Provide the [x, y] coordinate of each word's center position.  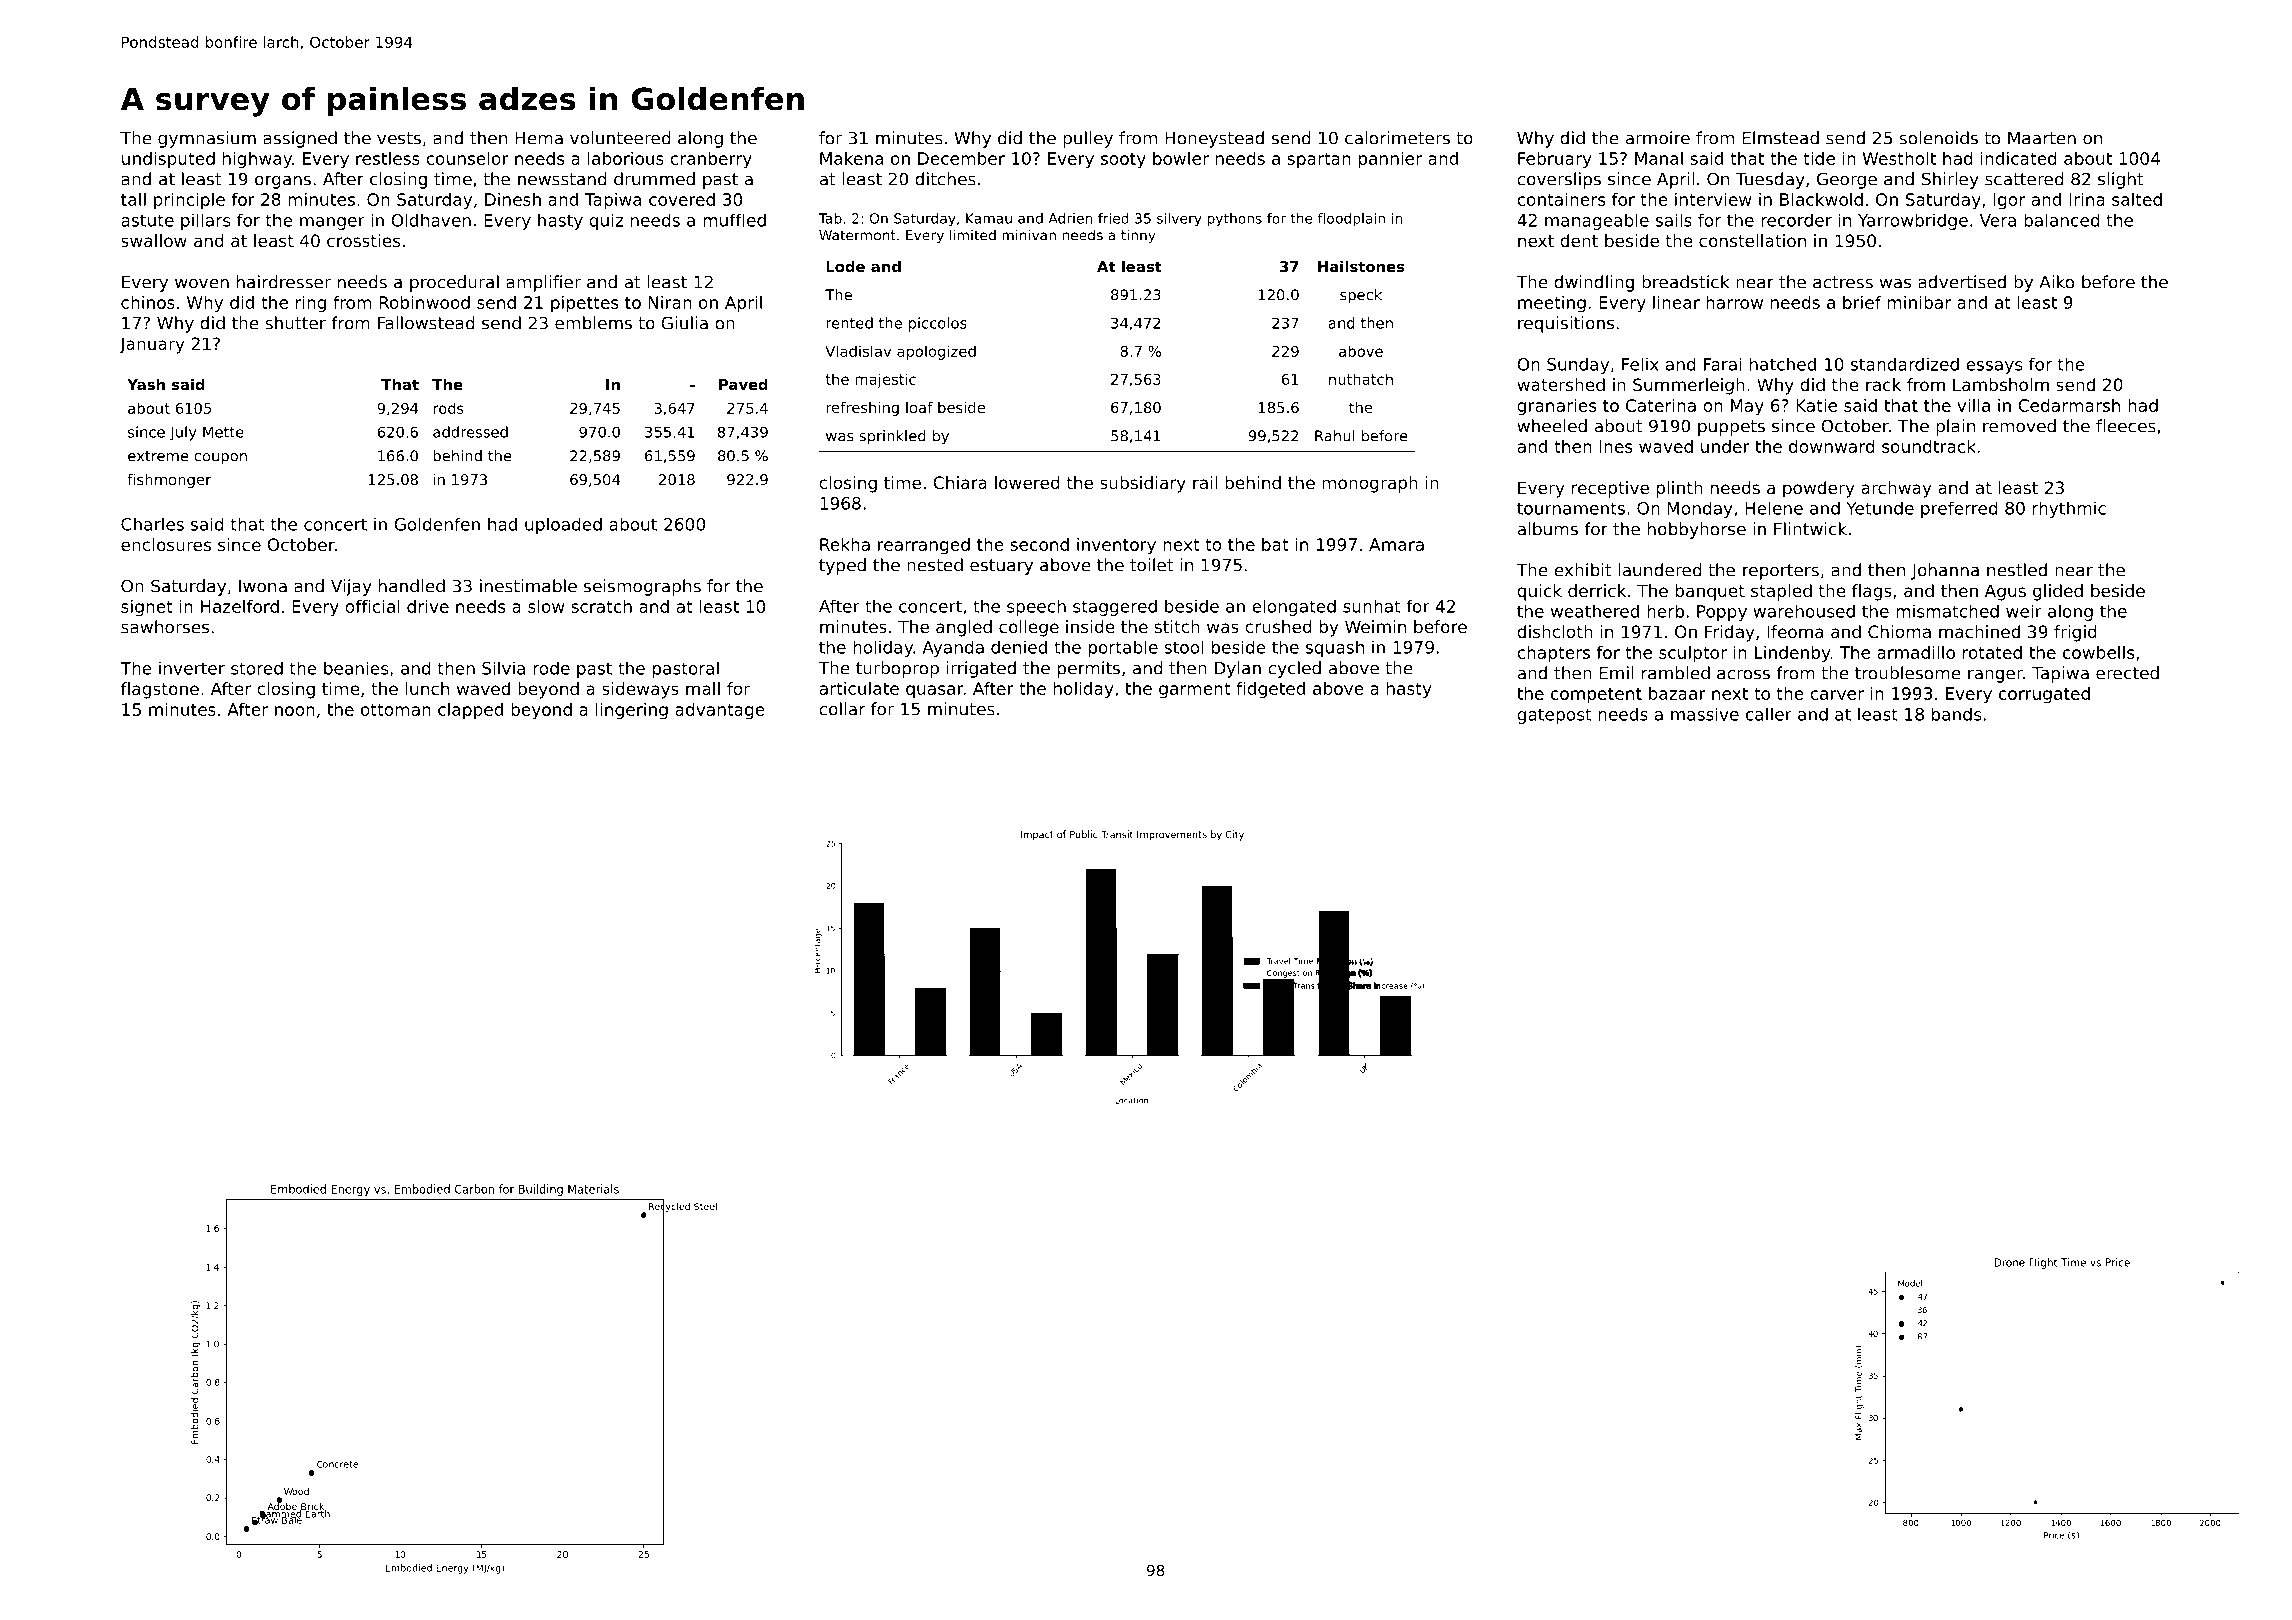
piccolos [938, 324]
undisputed [168, 160]
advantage [720, 711]
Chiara [960, 482]
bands [1956, 714]
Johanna [1945, 571]
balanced [2062, 220]
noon [295, 711]
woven [202, 283]
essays [1994, 367]
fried [1113, 218]
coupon [220, 459]
